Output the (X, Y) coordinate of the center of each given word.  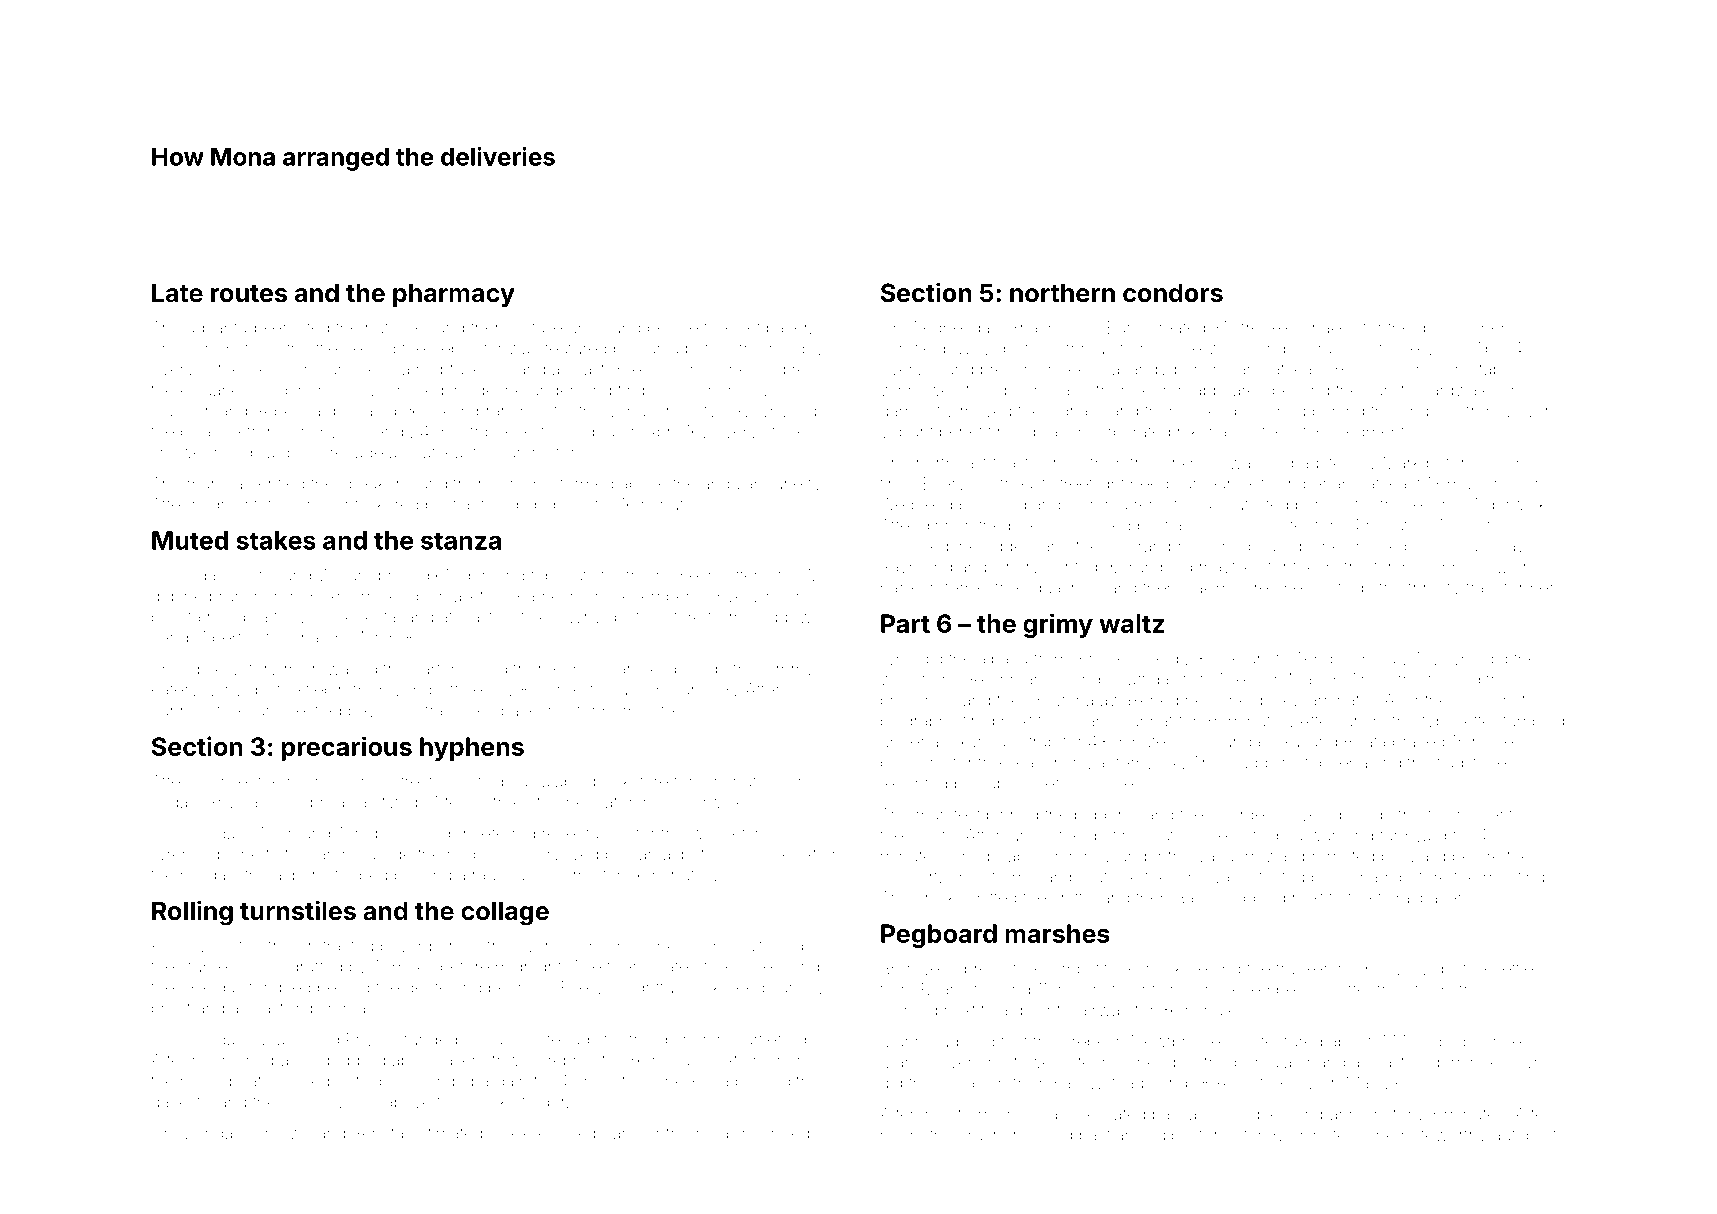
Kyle (167, 948)
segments (1376, 434)
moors (1082, 991)
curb (263, 710)
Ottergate (757, 577)
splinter (1282, 527)
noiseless (1508, 741)
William (344, 575)
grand (1093, 723)
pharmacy (454, 295)
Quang (280, 1040)
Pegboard (939, 936)
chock (1159, 968)
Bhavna (1038, 327)
